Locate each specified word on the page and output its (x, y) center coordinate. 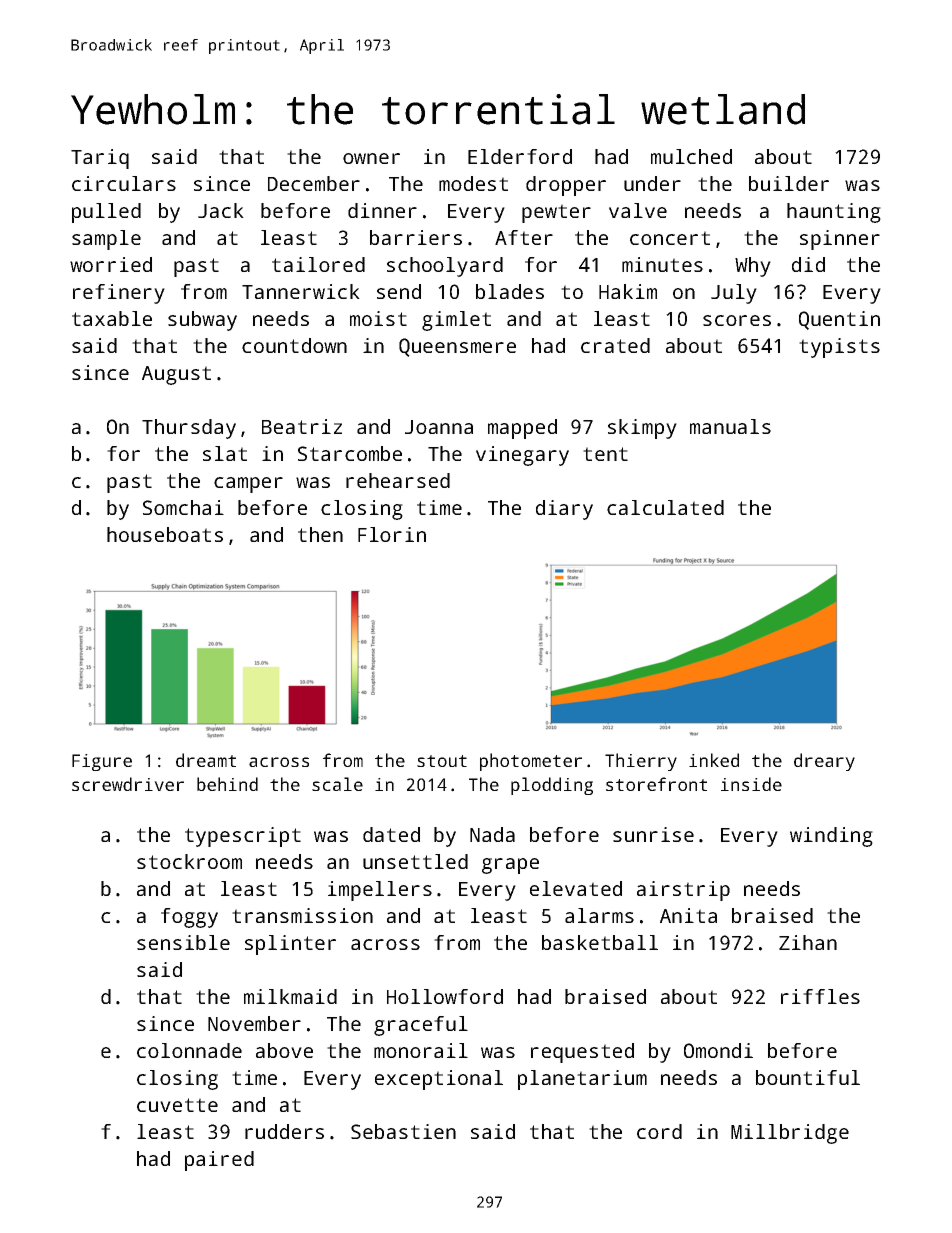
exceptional (439, 1080)
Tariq (100, 159)
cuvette (177, 1105)
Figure (102, 762)
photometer (531, 762)
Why (753, 267)
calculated (665, 507)
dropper (566, 186)
